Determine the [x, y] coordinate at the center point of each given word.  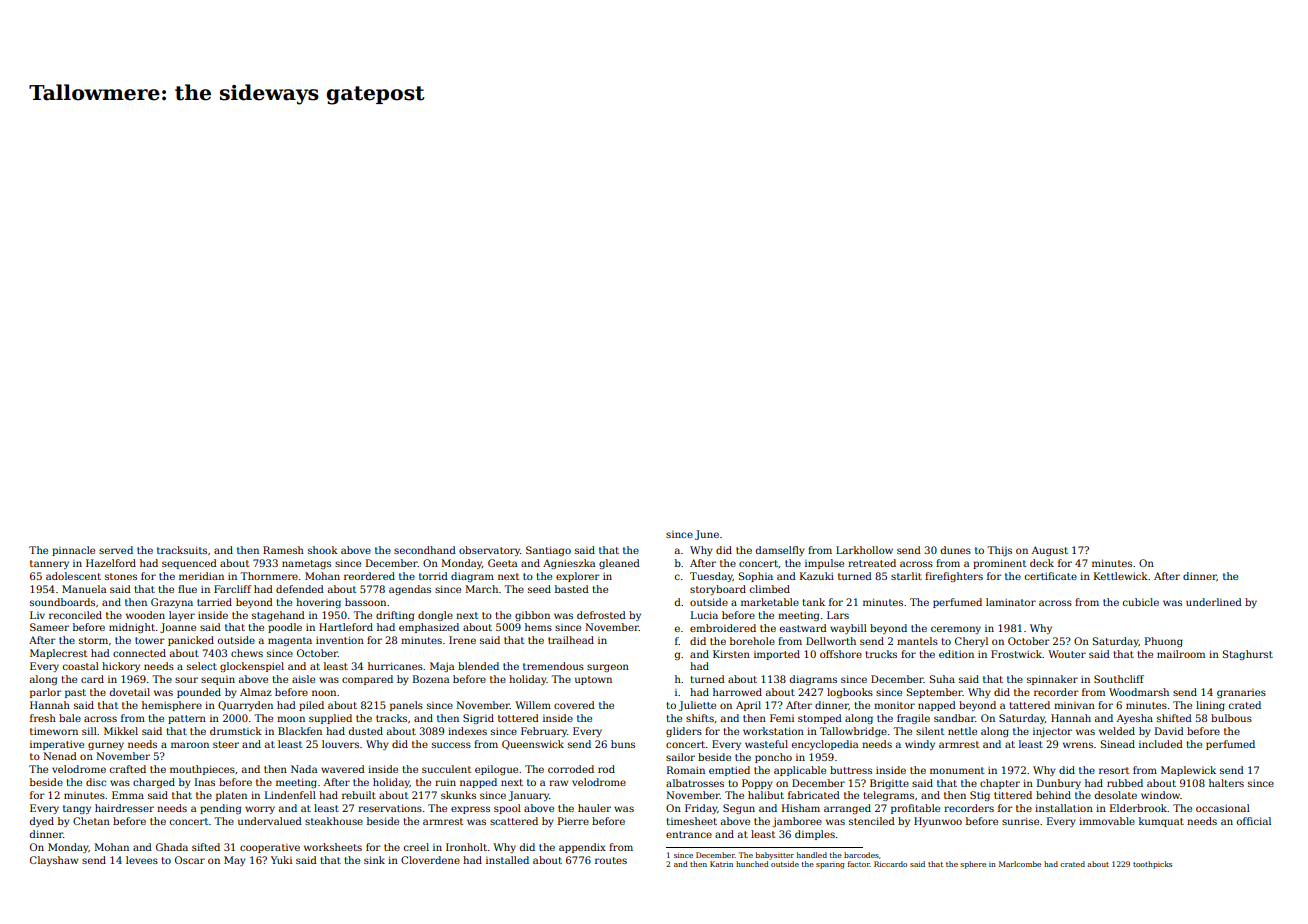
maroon [190, 745]
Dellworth [831, 641]
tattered [1029, 705]
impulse [824, 564]
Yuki [281, 860]
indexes [467, 731]
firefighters [954, 577]
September [935, 693]
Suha [942, 679]
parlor [46, 693]
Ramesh [283, 550]
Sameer [49, 627]
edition [956, 654]
